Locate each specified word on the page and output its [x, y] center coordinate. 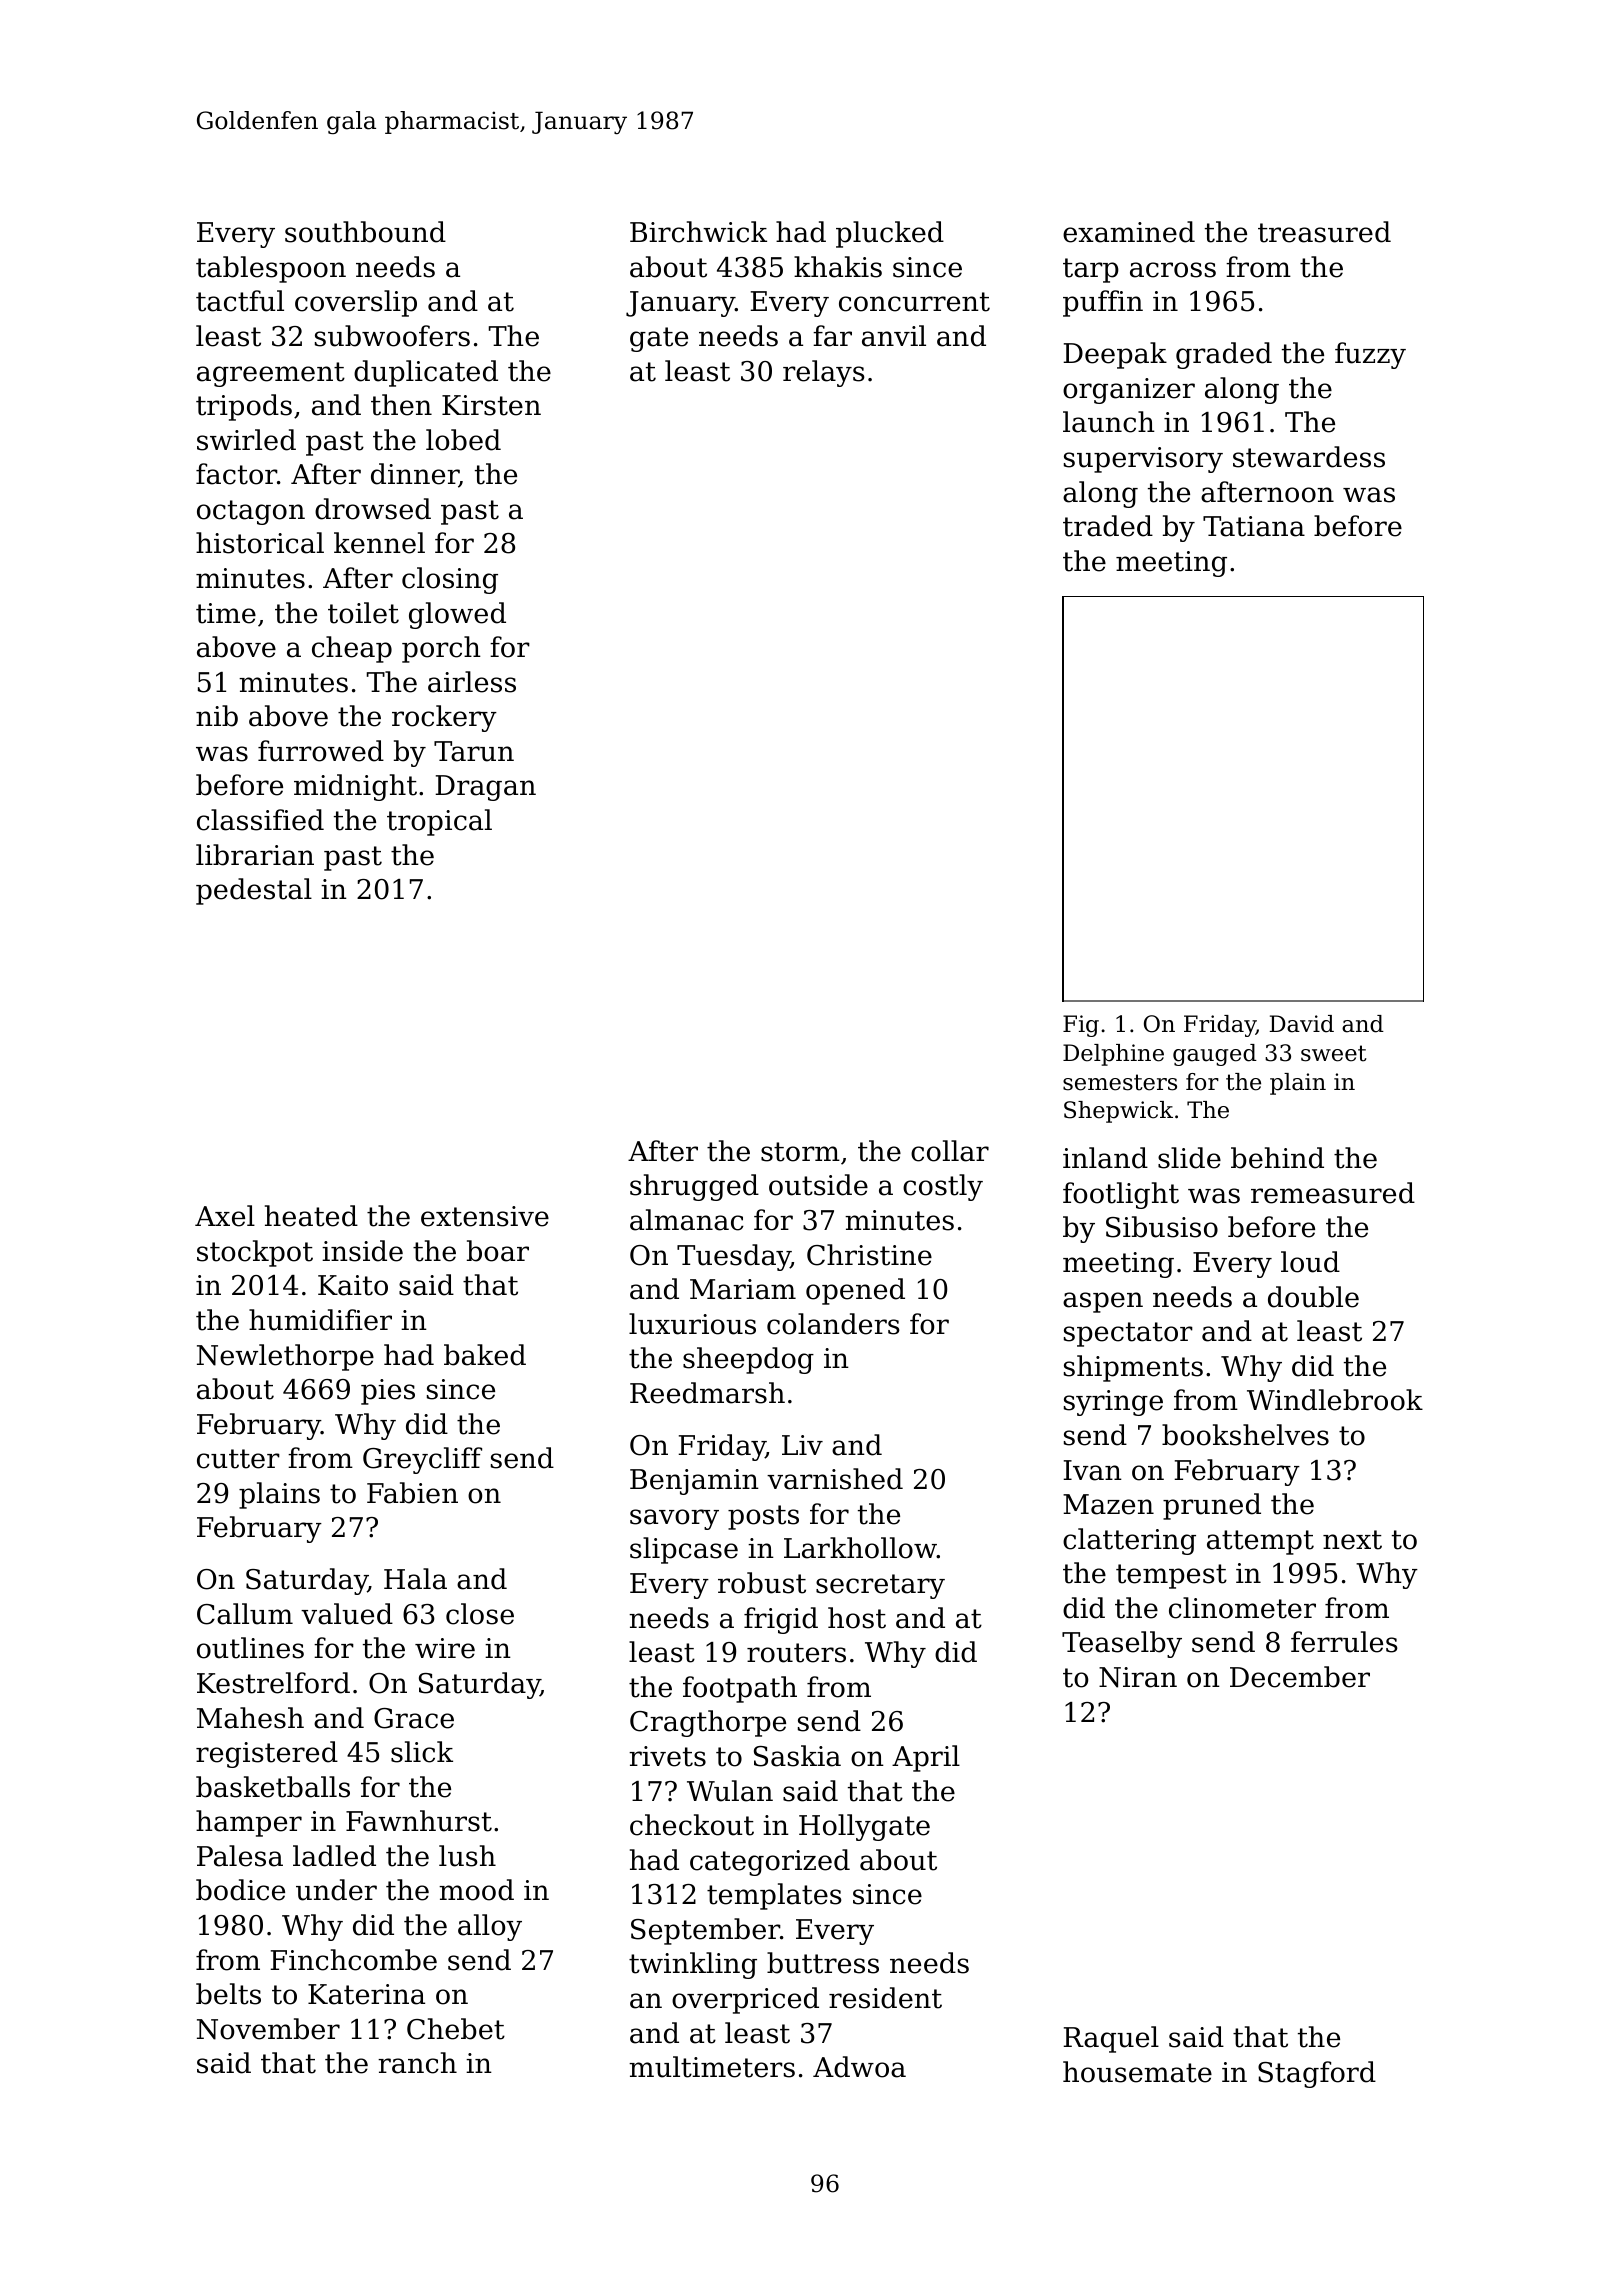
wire [445, 1648]
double [1313, 1297]
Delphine [1113, 1055]
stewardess [1309, 457]
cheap [352, 649]
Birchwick [698, 232]
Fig [1081, 1026]
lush [467, 1856]
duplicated [426, 373]
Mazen [1108, 1504]
